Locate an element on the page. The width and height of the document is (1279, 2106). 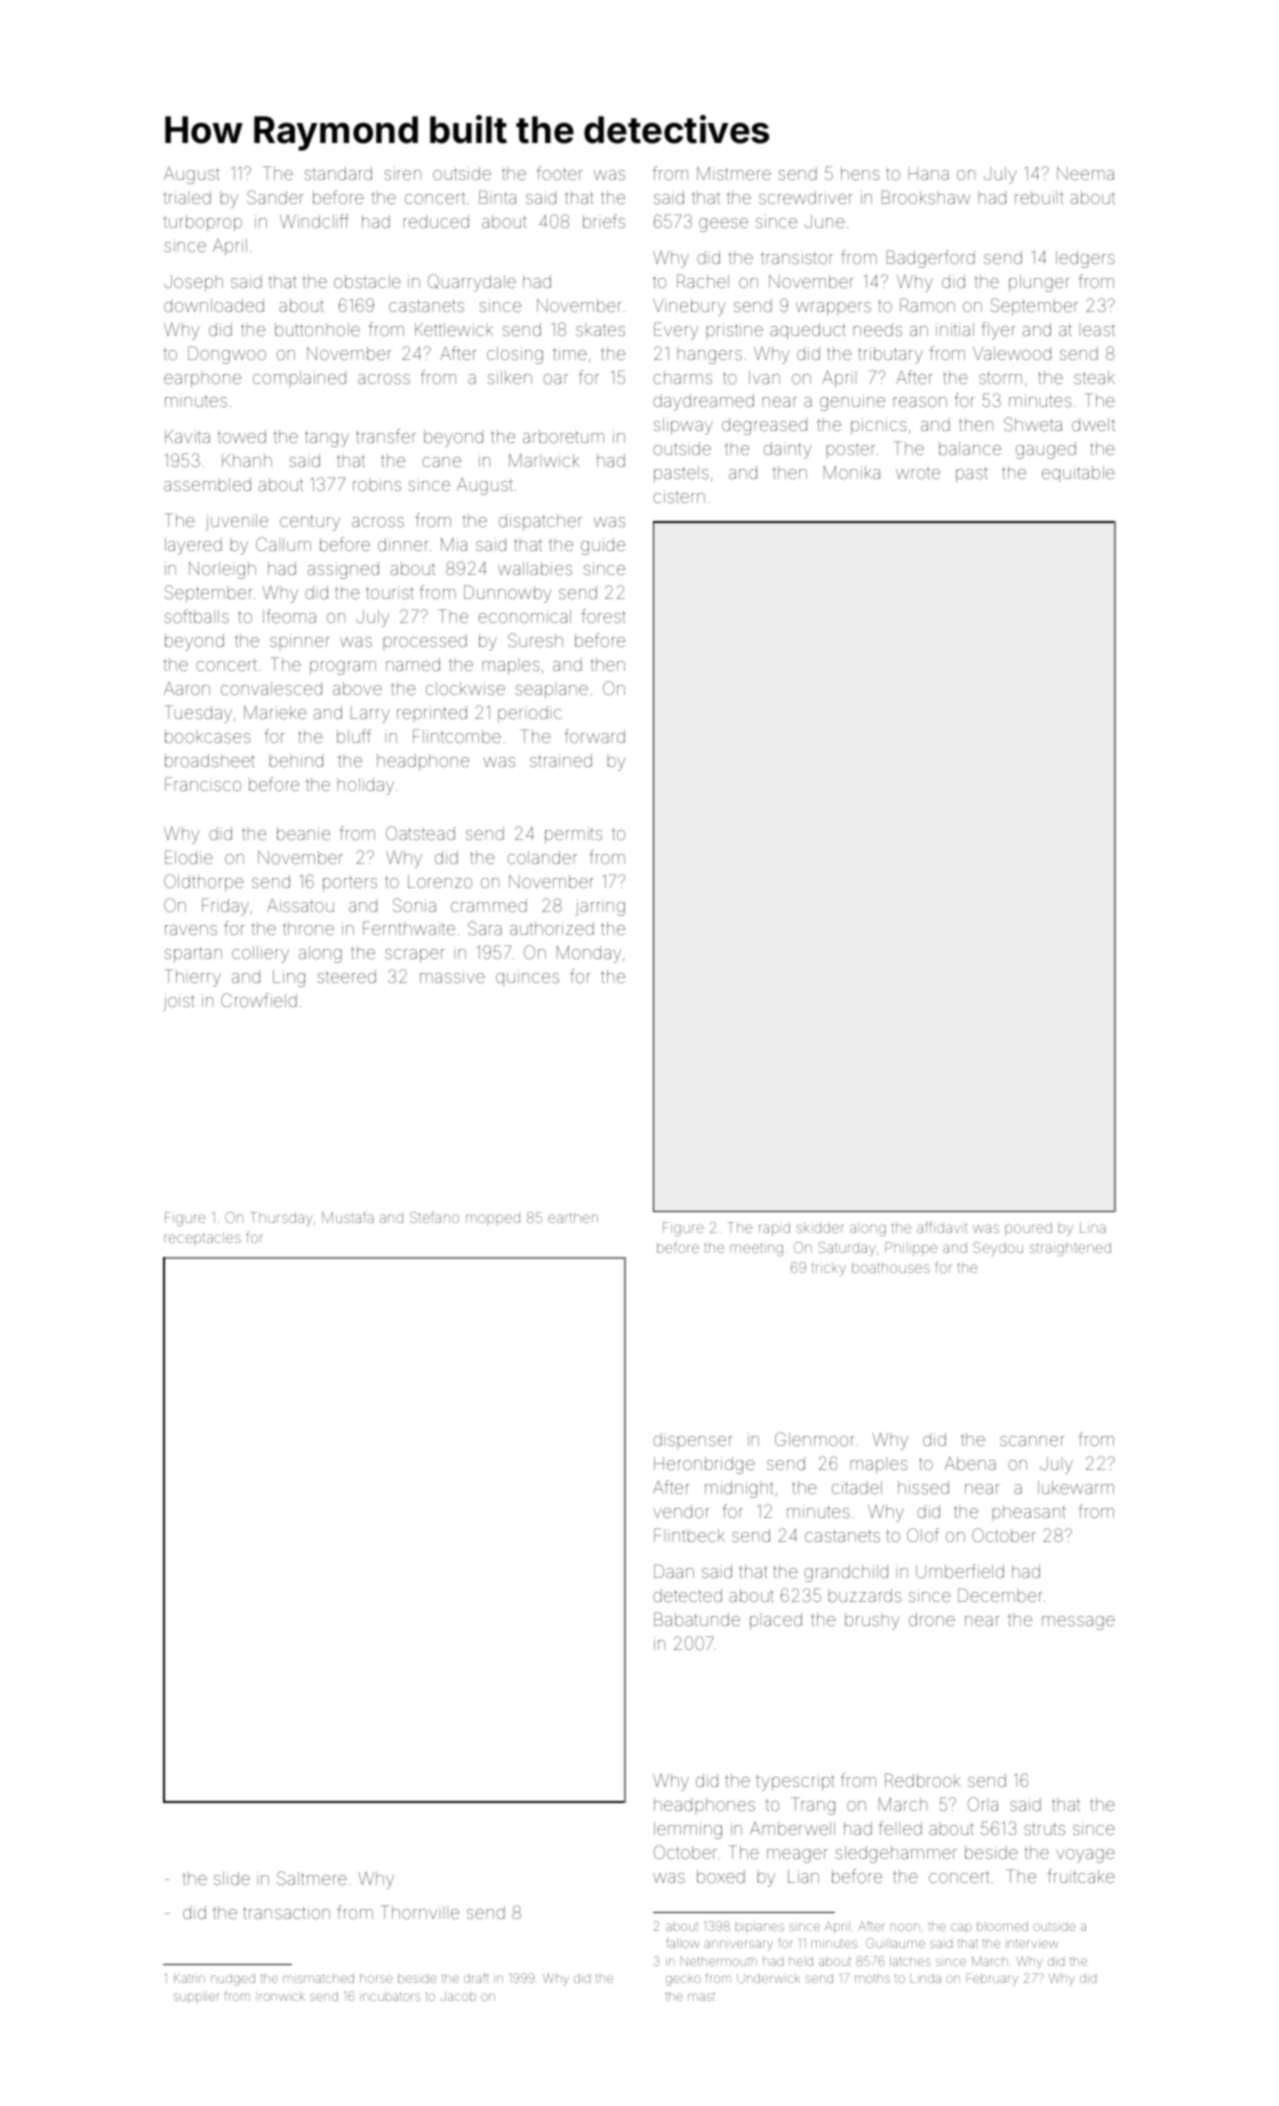
Saltmere is located at coordinates (312, 1878).
